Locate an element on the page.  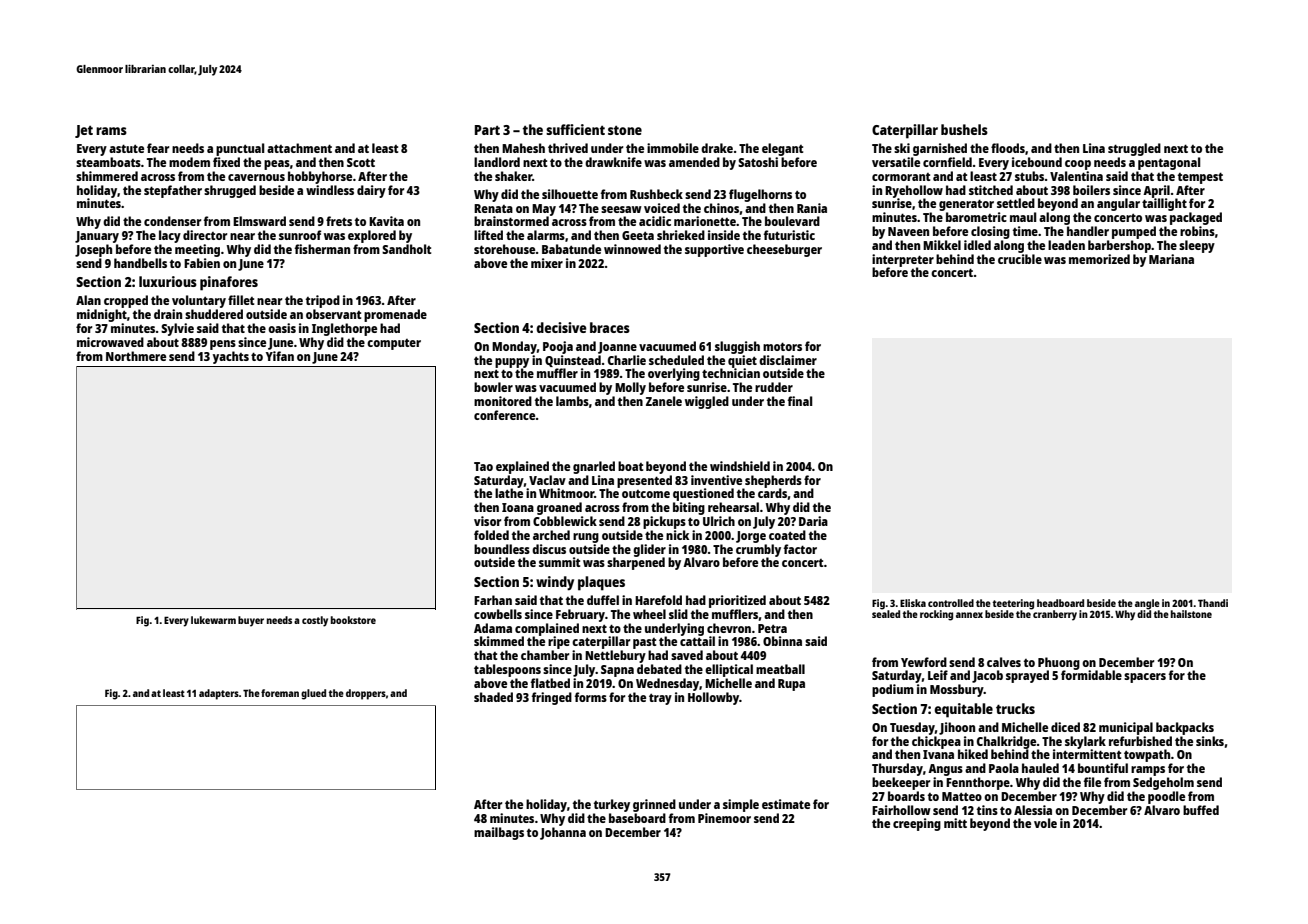
memorized is located at coordinates (1099, 259).
